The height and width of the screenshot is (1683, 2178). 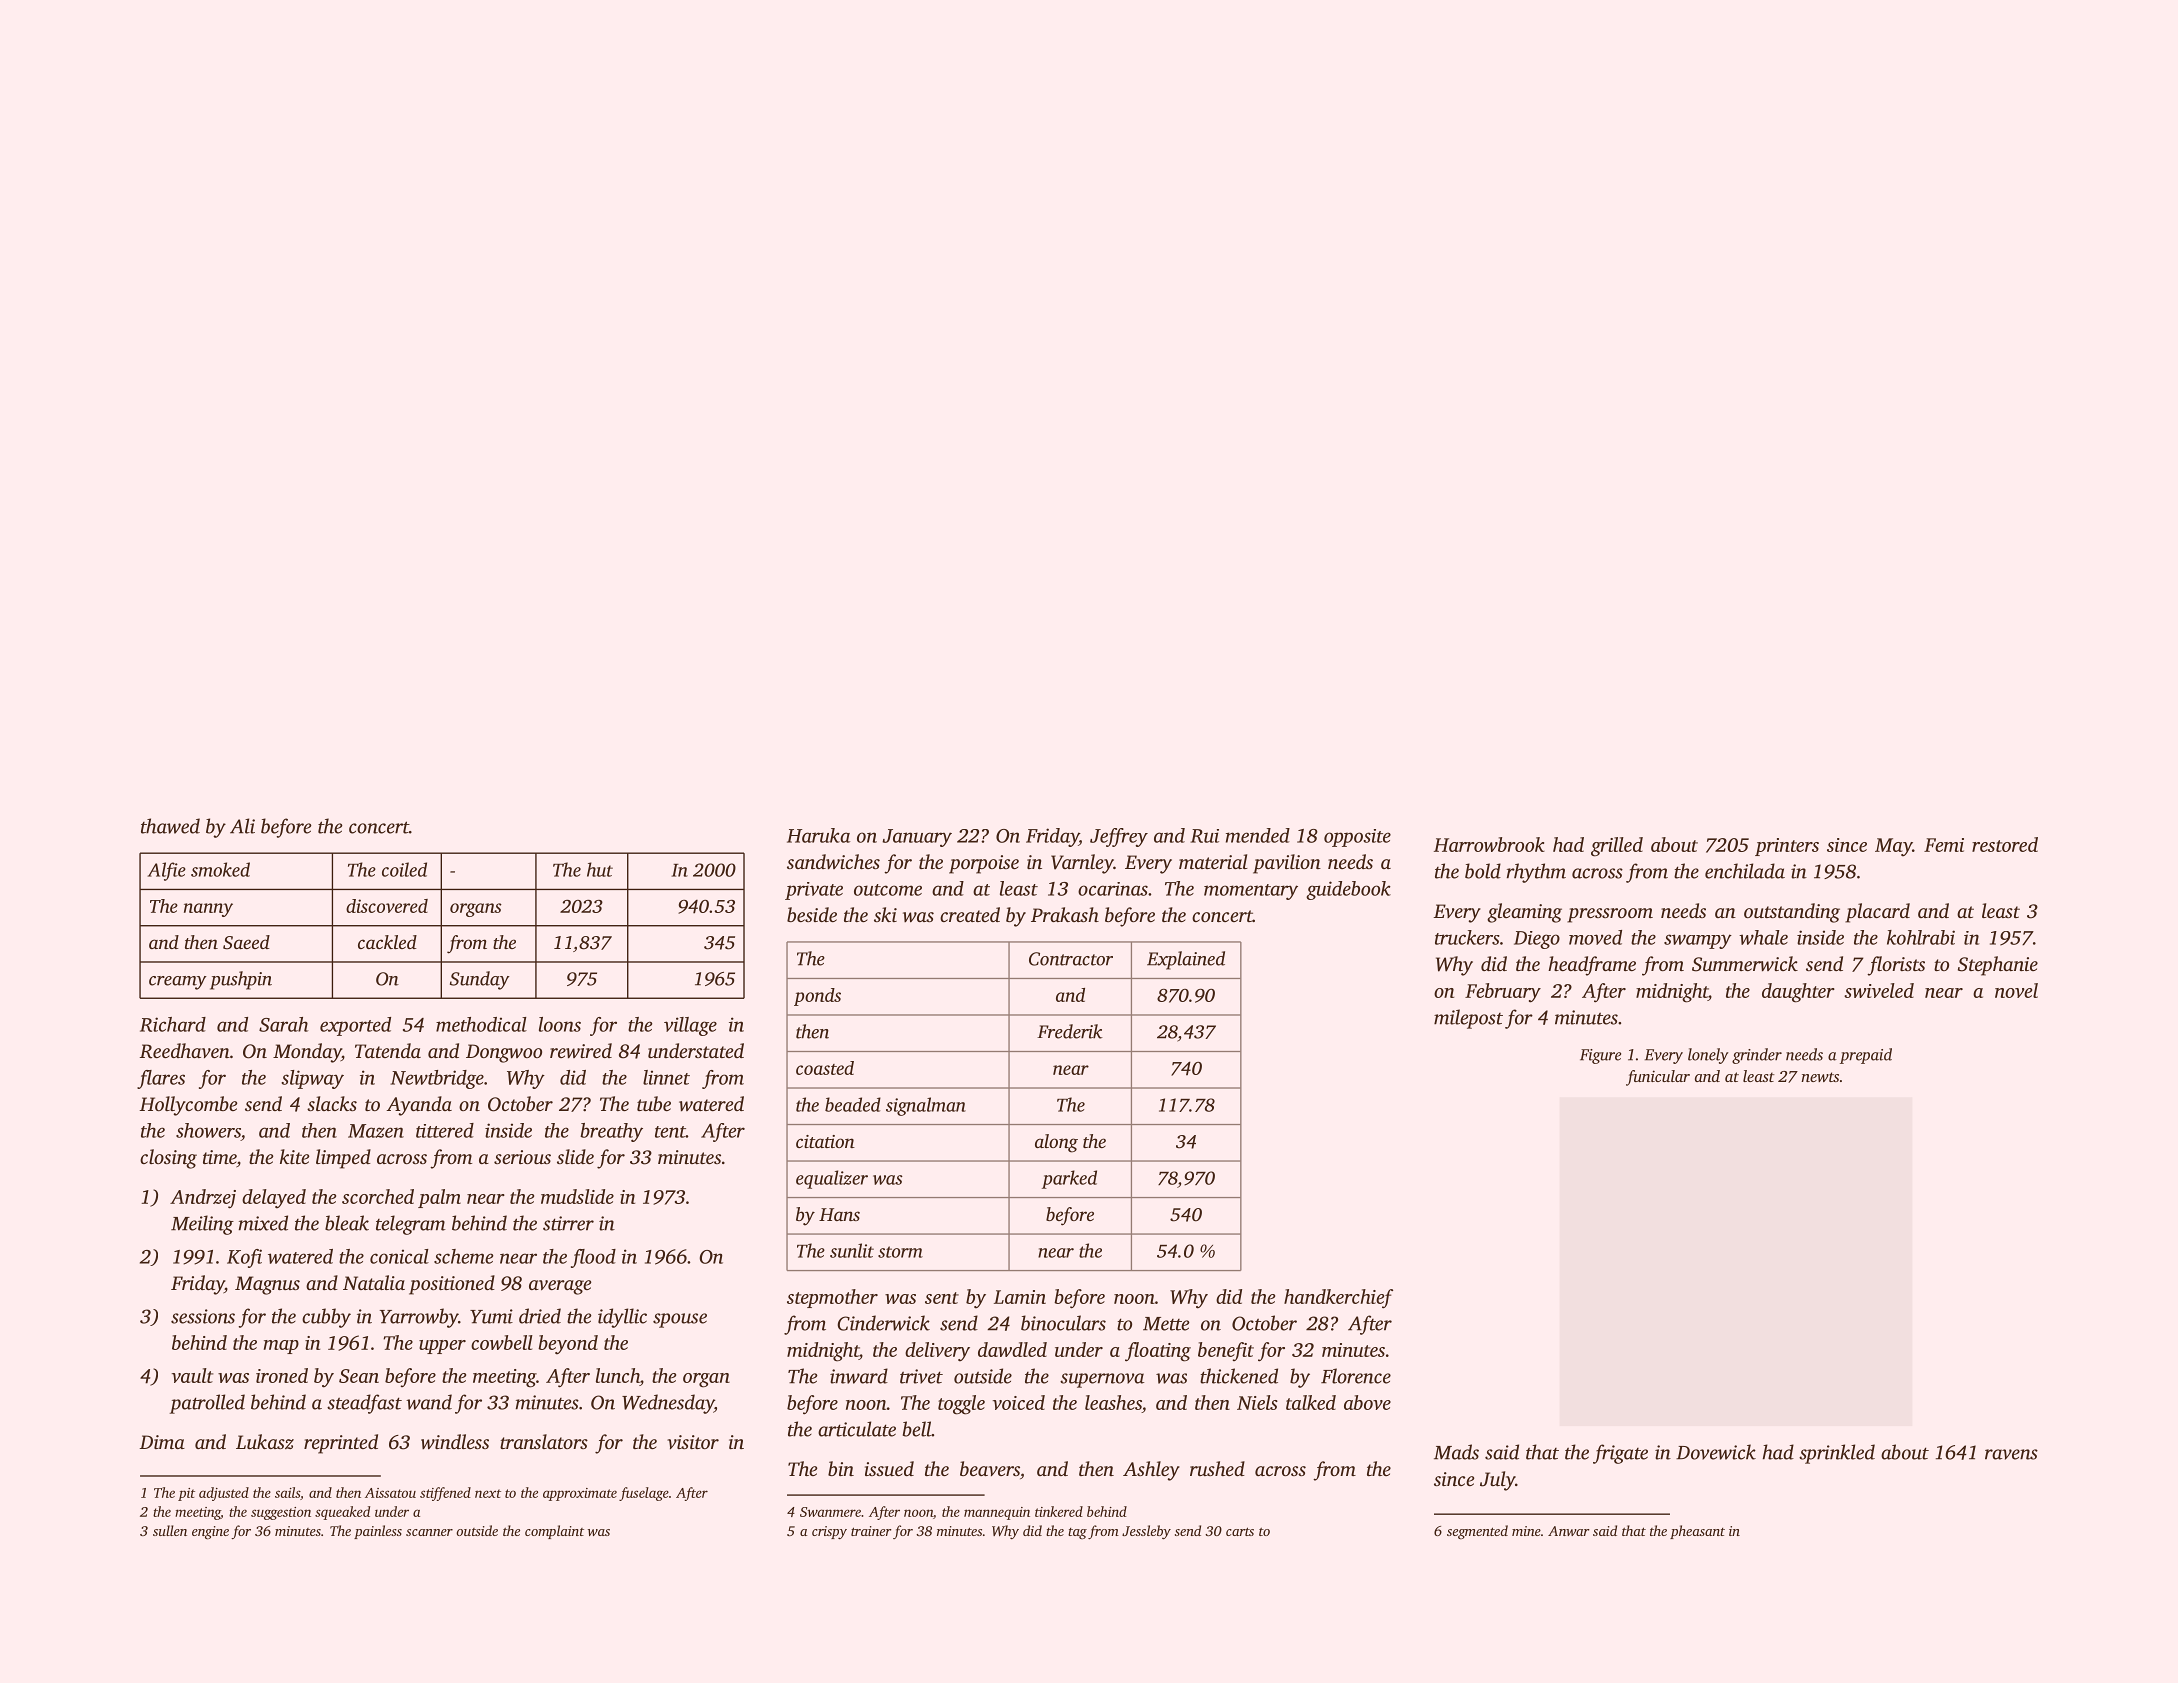 I want to click on restored, so click(x=2005, y=844).
